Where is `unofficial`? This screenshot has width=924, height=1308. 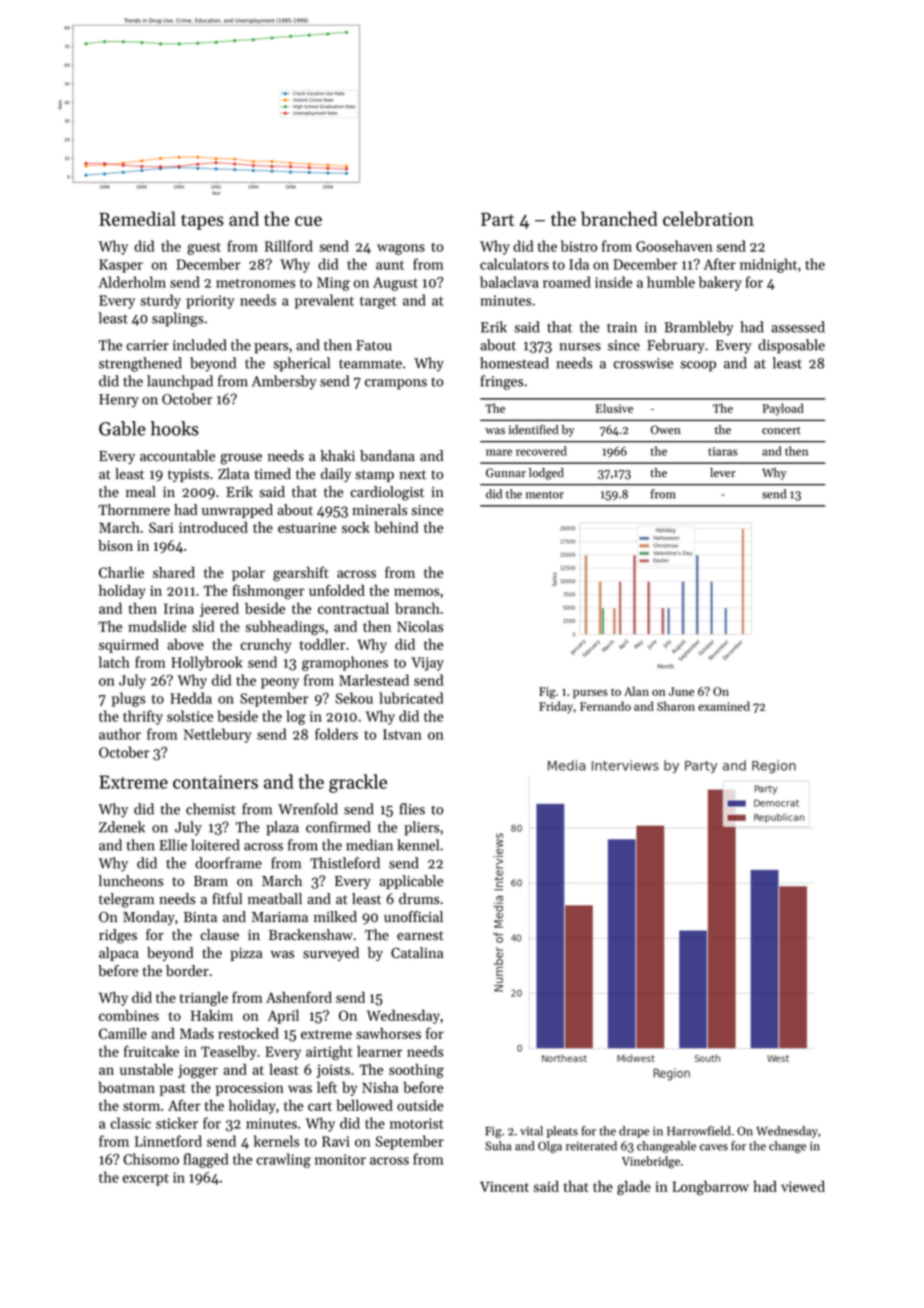 unofficial is located at coordinates (413, 917).
